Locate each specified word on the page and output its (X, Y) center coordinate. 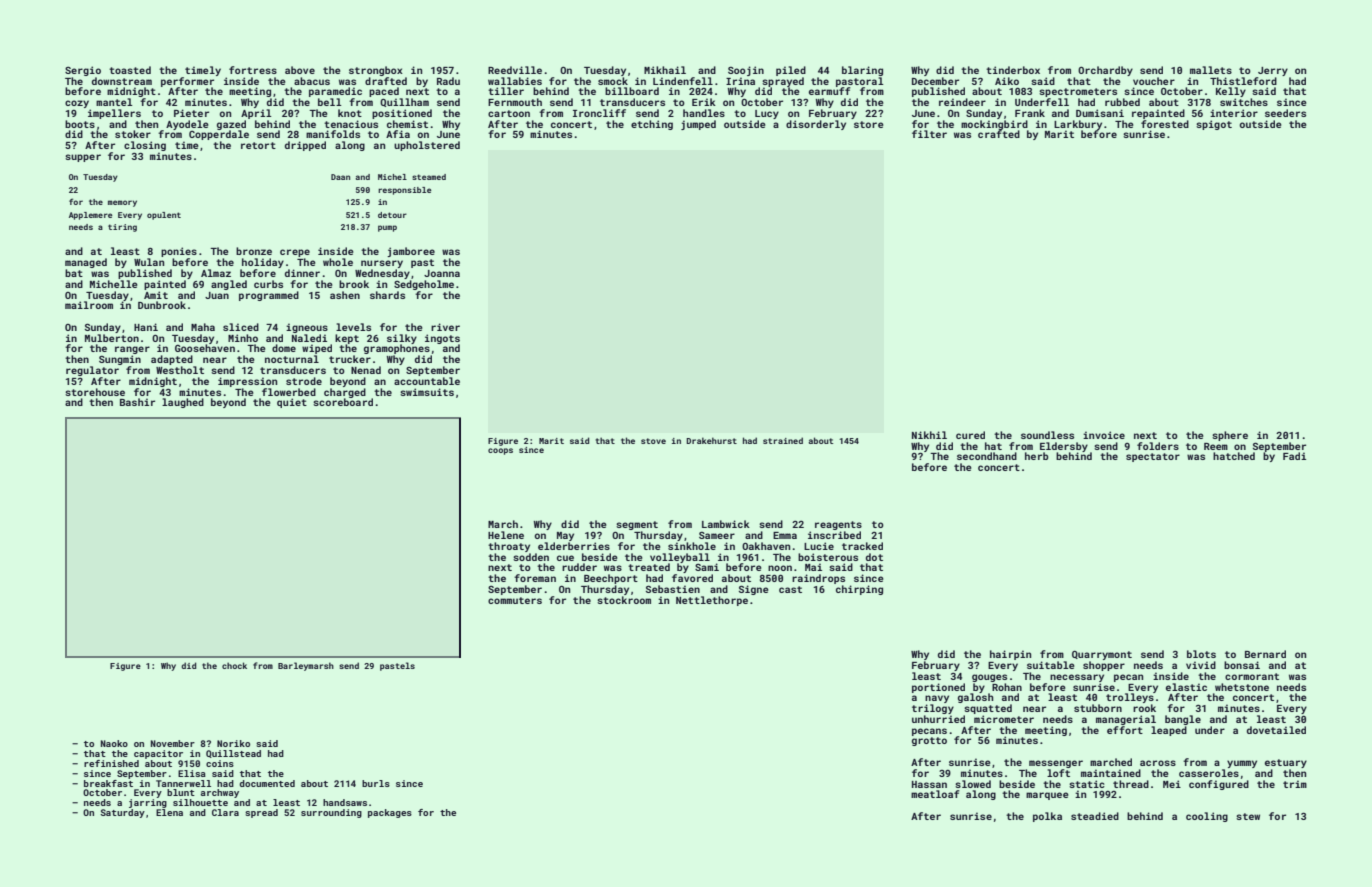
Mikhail (665, 70)
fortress (253, 70)
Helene (506, 535)
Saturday (122, 813)
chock (234, 665)
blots (1201, 654)
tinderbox (1013, 70)
